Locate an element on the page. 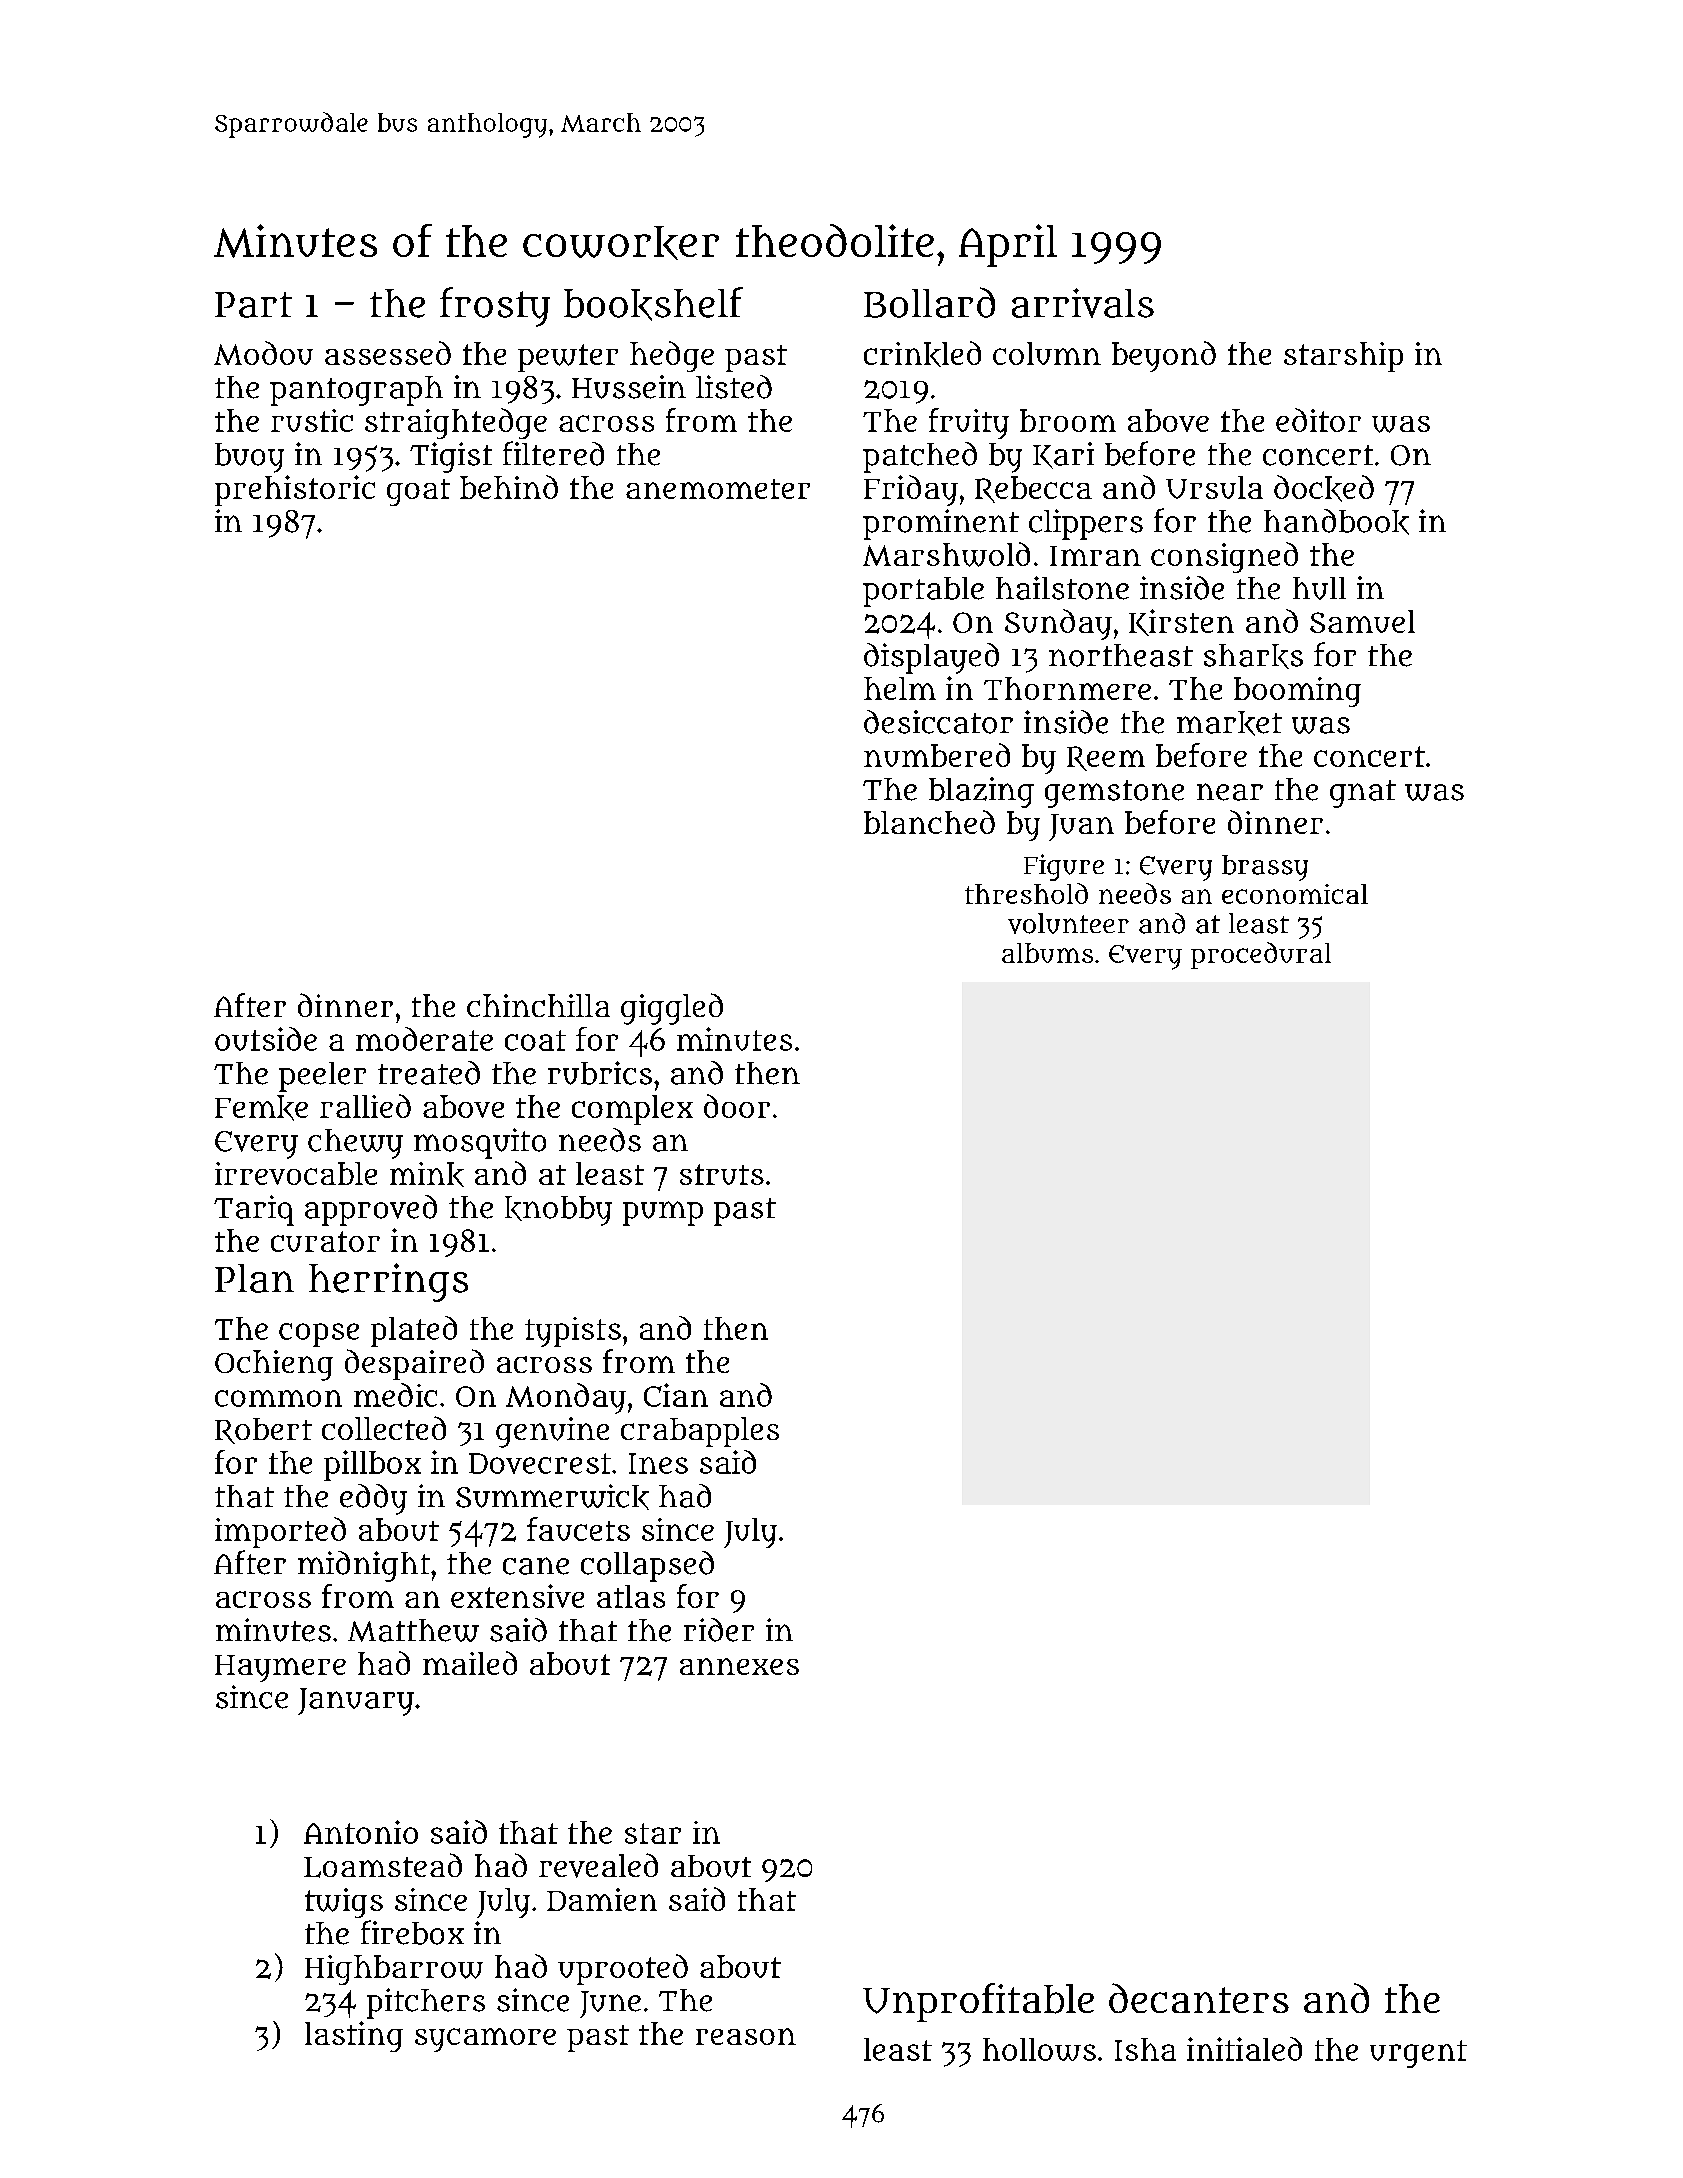 Image resolution: width=1683 pixels, height=2178 pixels. goat is located at coordinates (418, 492).
